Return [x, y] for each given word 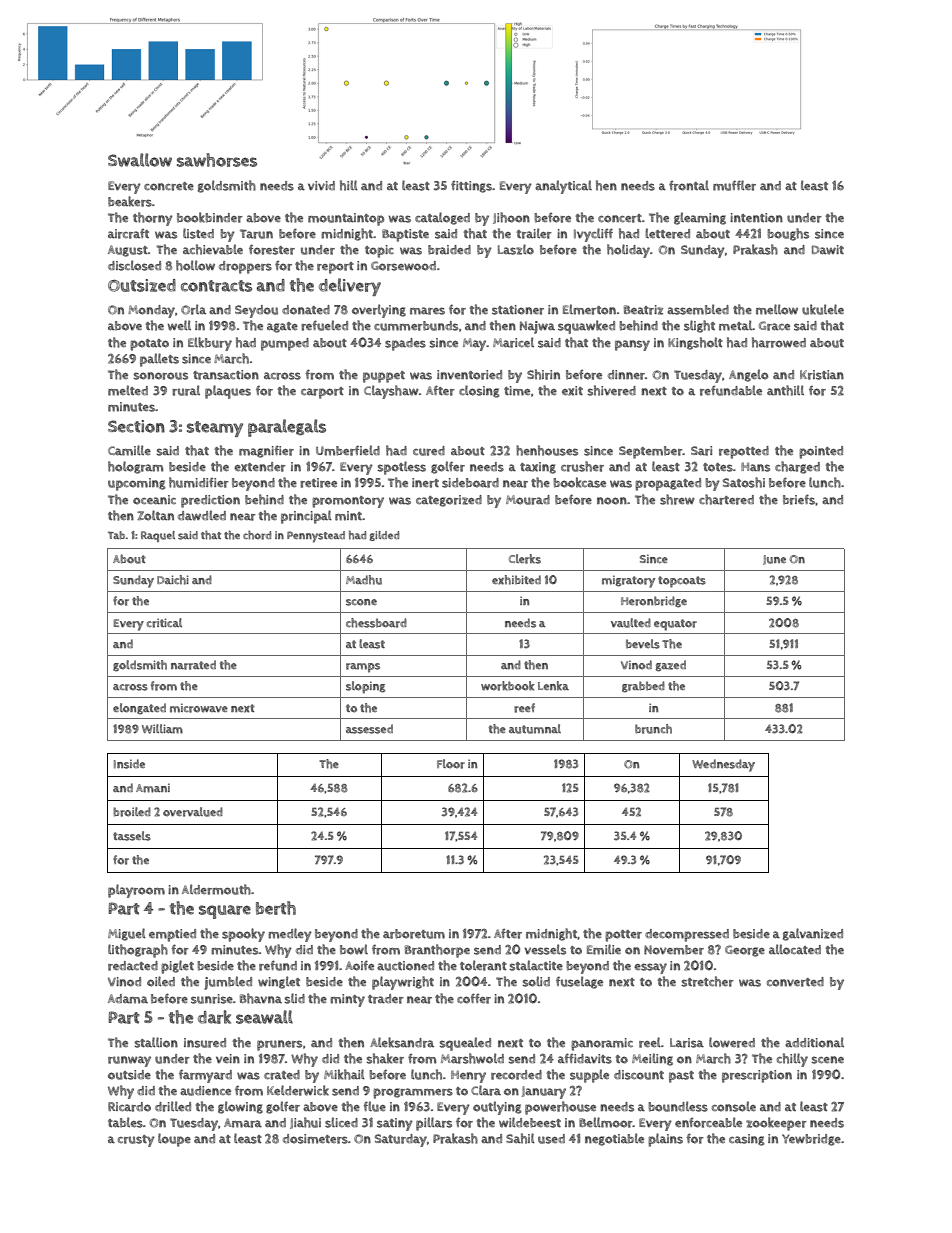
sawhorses [217, 160]
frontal [689, 185]
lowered [732, 1042]
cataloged [442, 218]
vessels [545, 949]
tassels [132, 836]
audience [205, 1091]
